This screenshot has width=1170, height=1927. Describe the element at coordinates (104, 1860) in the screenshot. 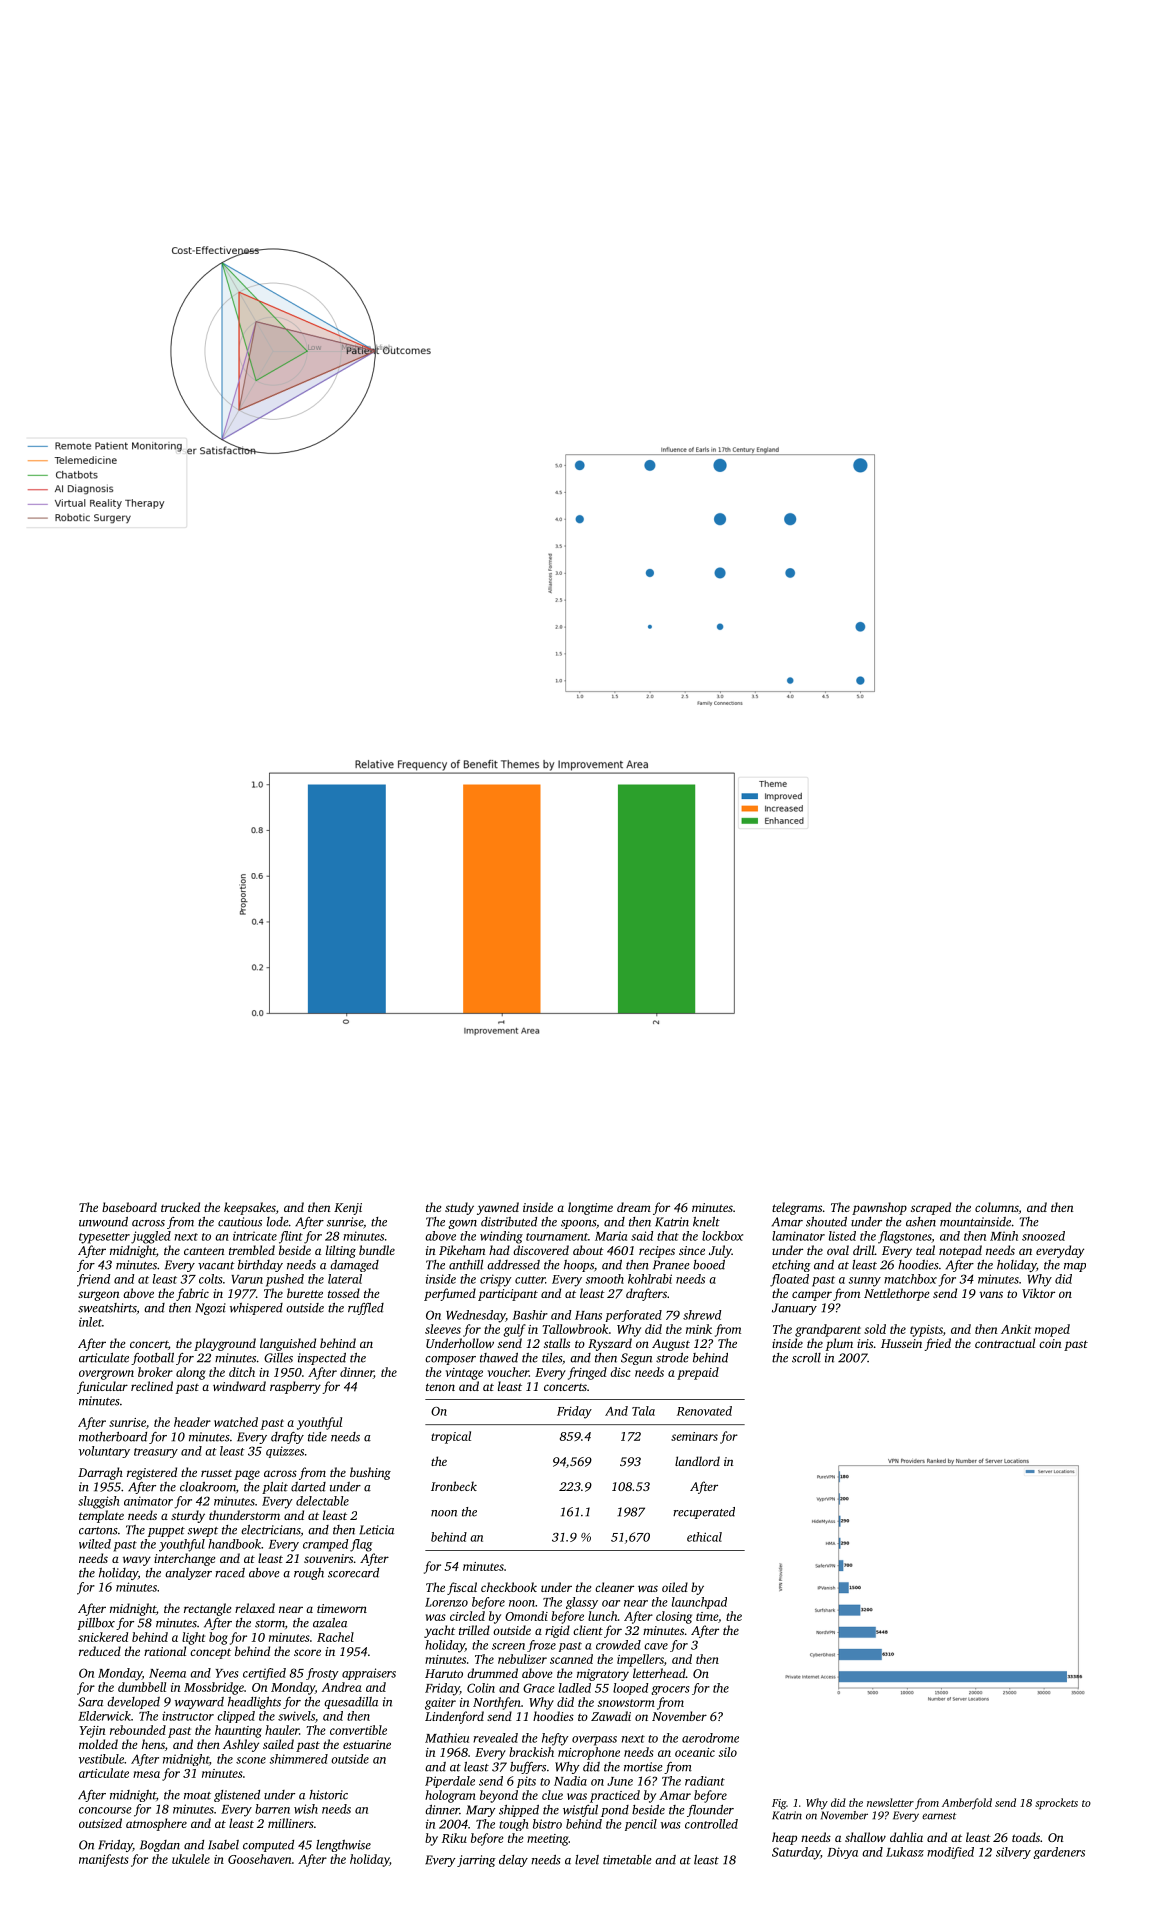

I see `manifests` at that location.
